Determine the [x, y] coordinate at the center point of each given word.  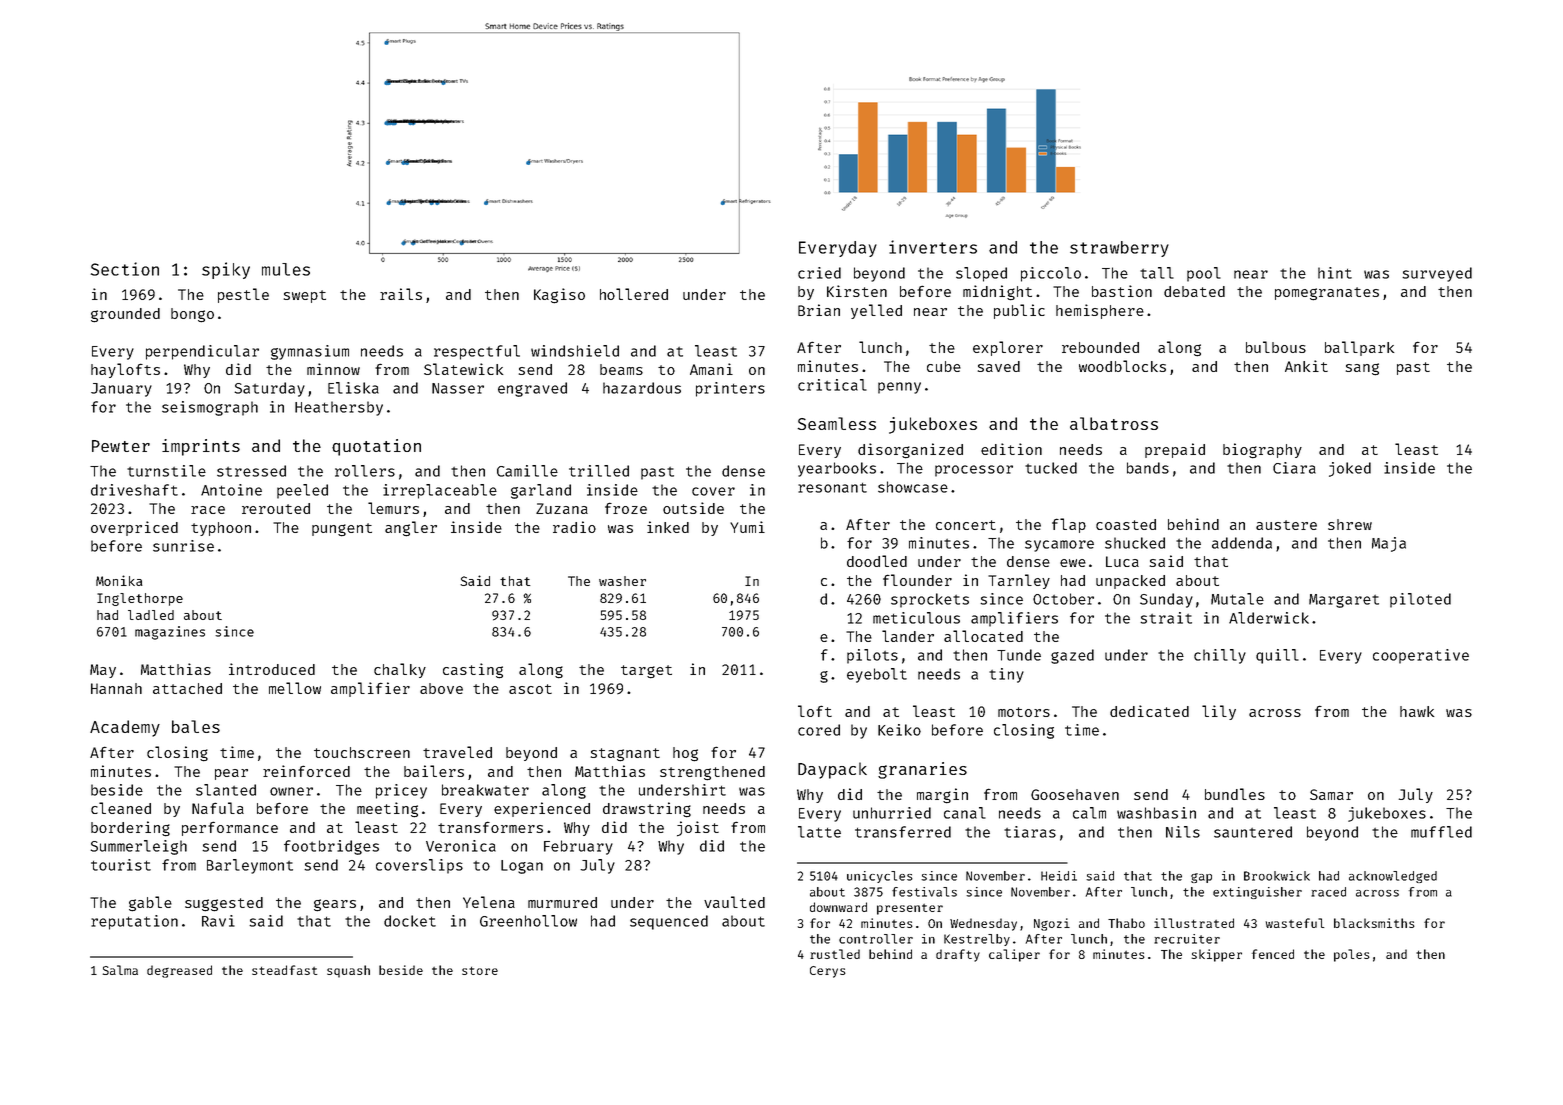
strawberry [1119, 249]
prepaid [1175, 450]
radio [574, 527]
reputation [134, 922]
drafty [958, 955]
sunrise [183, 546]
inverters [933, 247]
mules [286, 269]
